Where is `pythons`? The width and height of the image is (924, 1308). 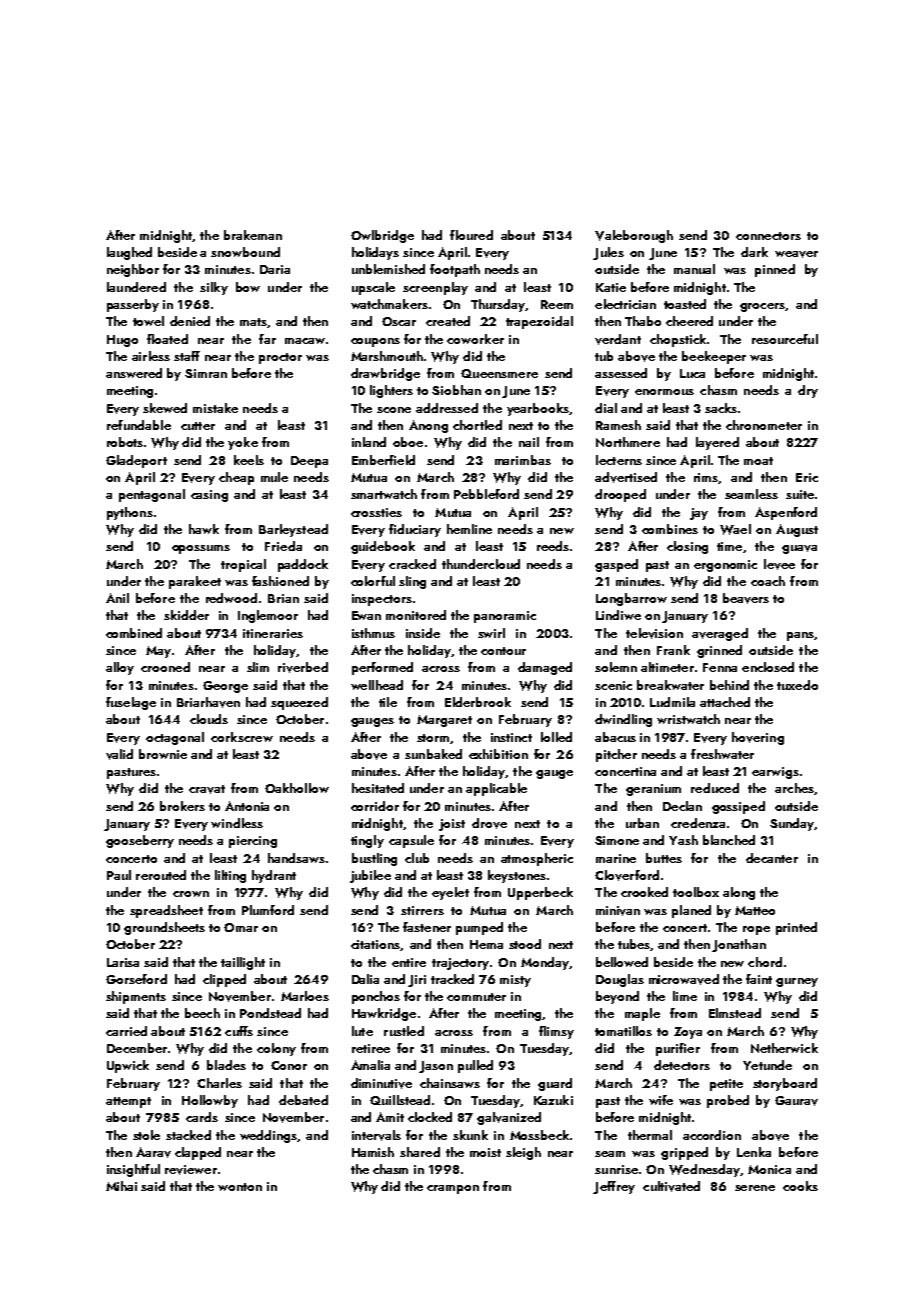 pythons is located at coordinates (130, 513).
